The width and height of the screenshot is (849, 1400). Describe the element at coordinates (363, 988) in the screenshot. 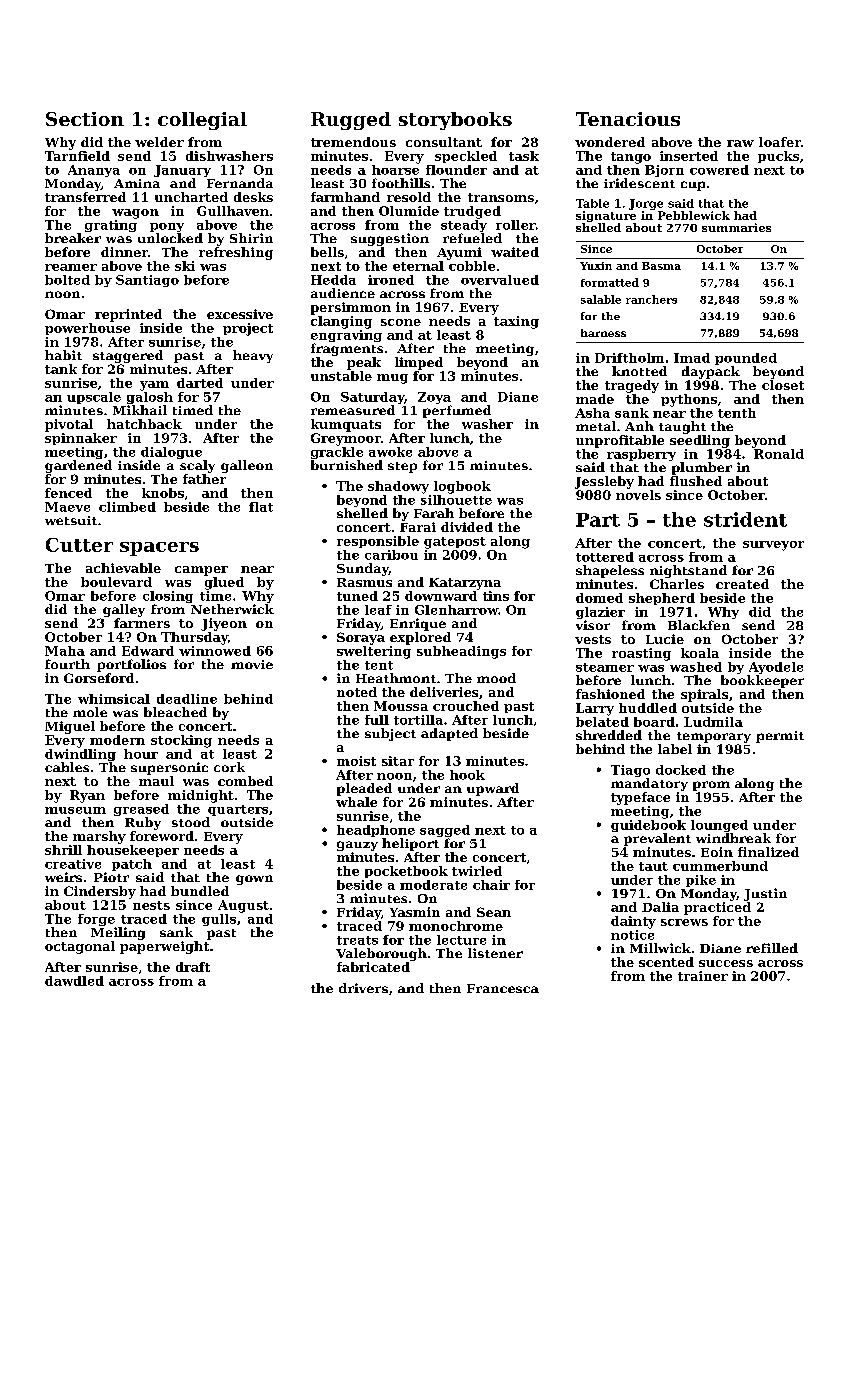

I see `drivers` at that location.
